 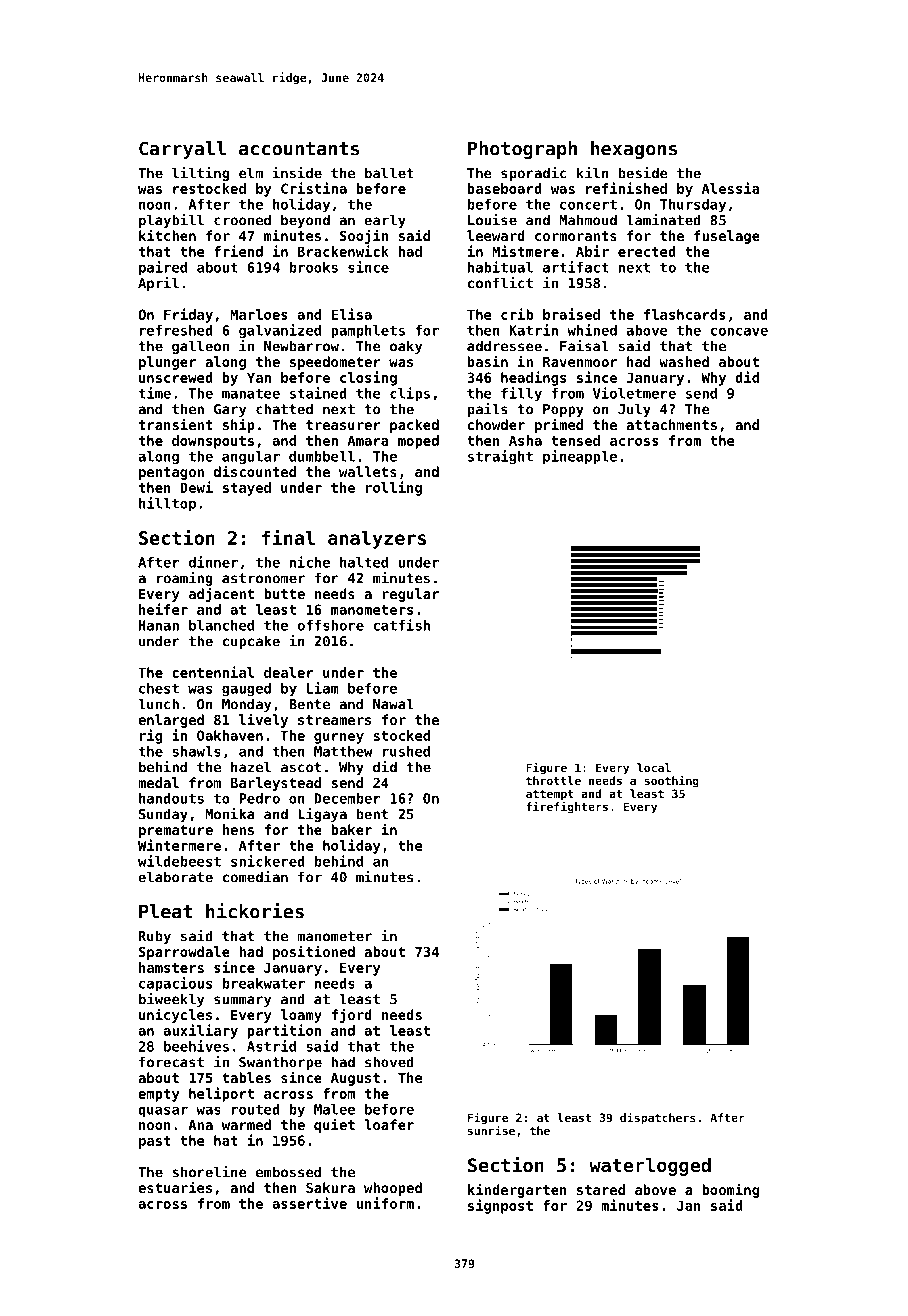 What do you see at coordinates (309, 1203) in the document?
I see `assertive` at bounding box center [309, 1203].
